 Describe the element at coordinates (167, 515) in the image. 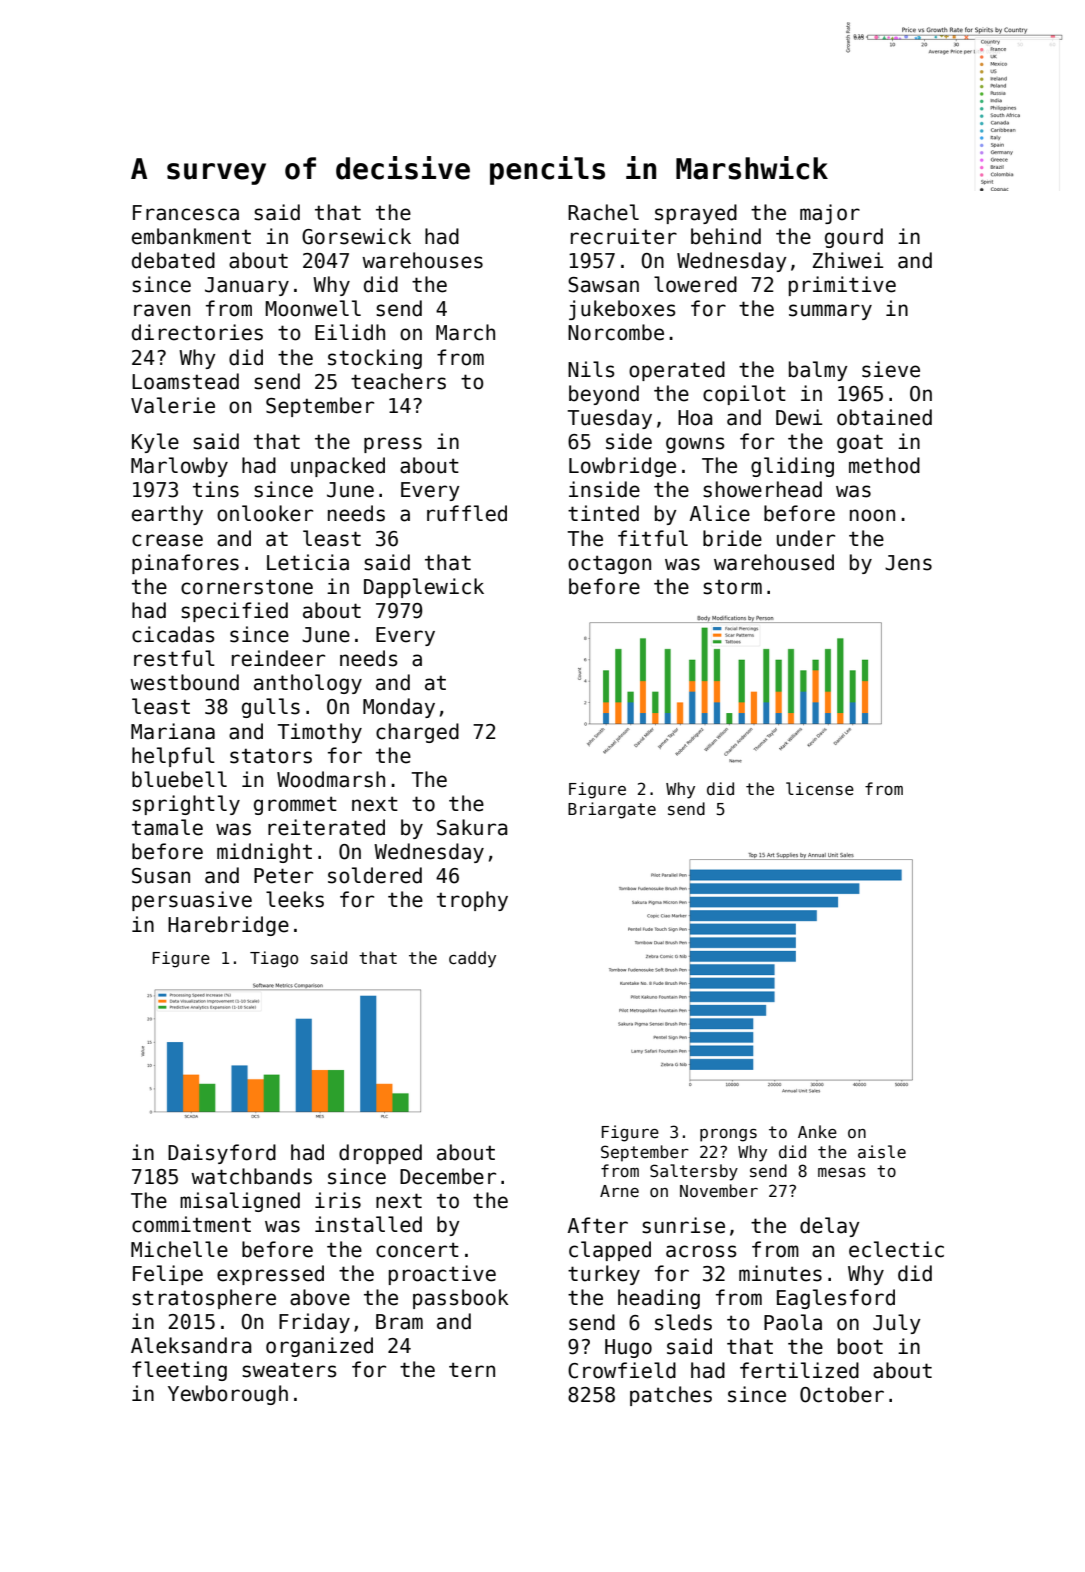

I see `earthy` at that location.
